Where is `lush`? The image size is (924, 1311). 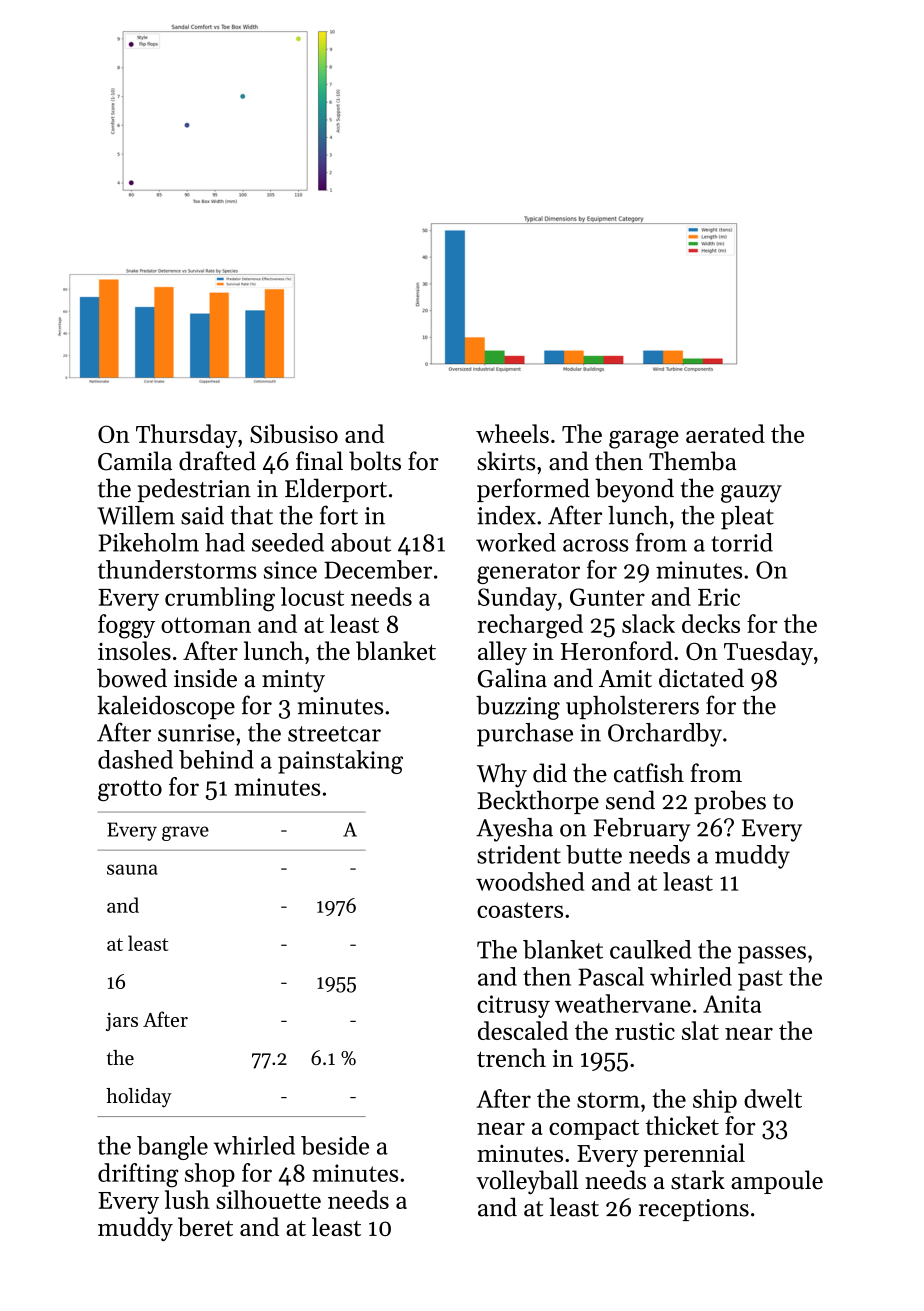 lush is located at coordinates (187, 1199).
